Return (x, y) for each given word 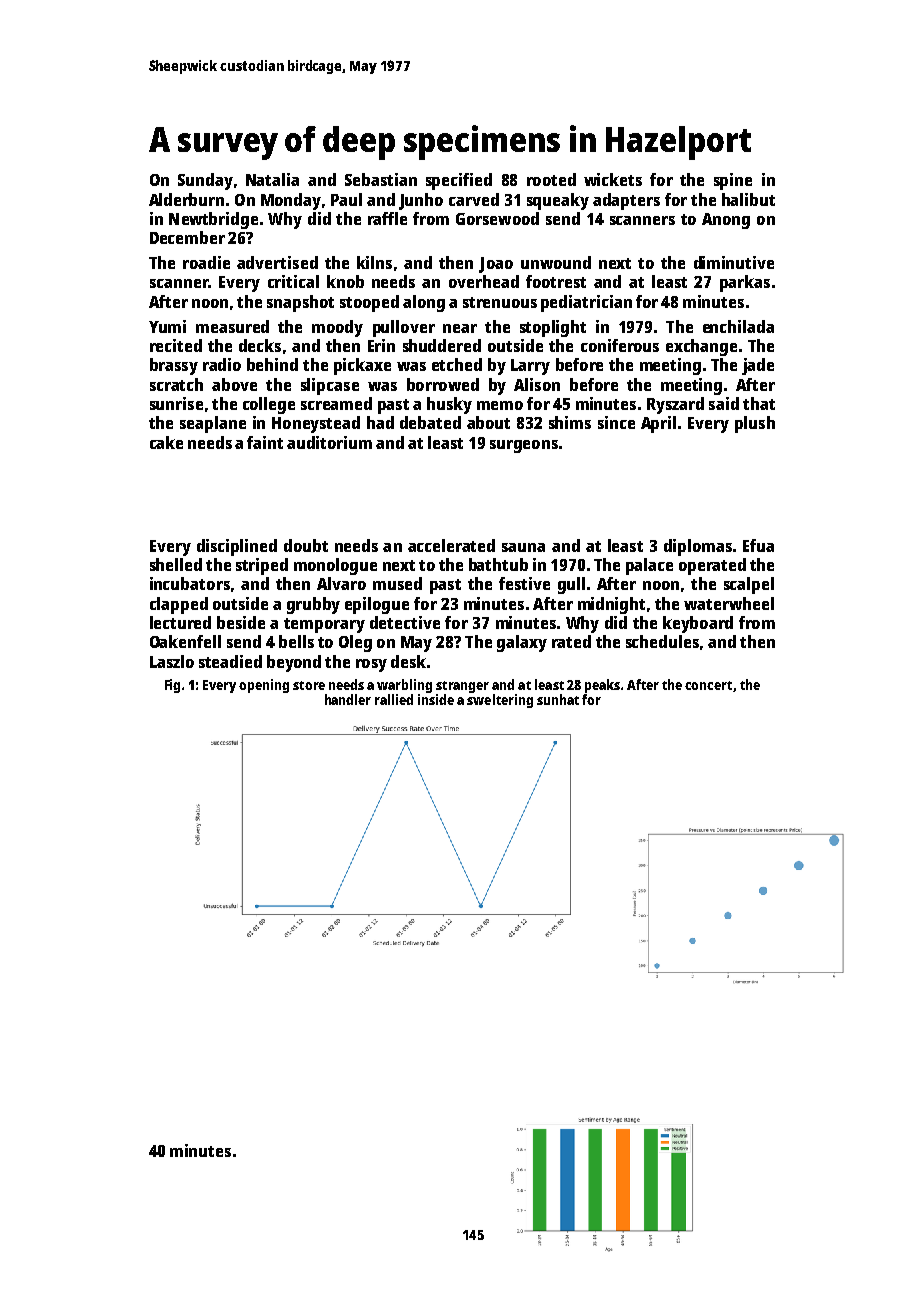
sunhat (558, 699)
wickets (613, 179)
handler (348, 699)
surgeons (524, 446)
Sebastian (381, 179)
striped (262, 566)
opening (264, 686)
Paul (346, 199)
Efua (758, 545)
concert (708, 685)
